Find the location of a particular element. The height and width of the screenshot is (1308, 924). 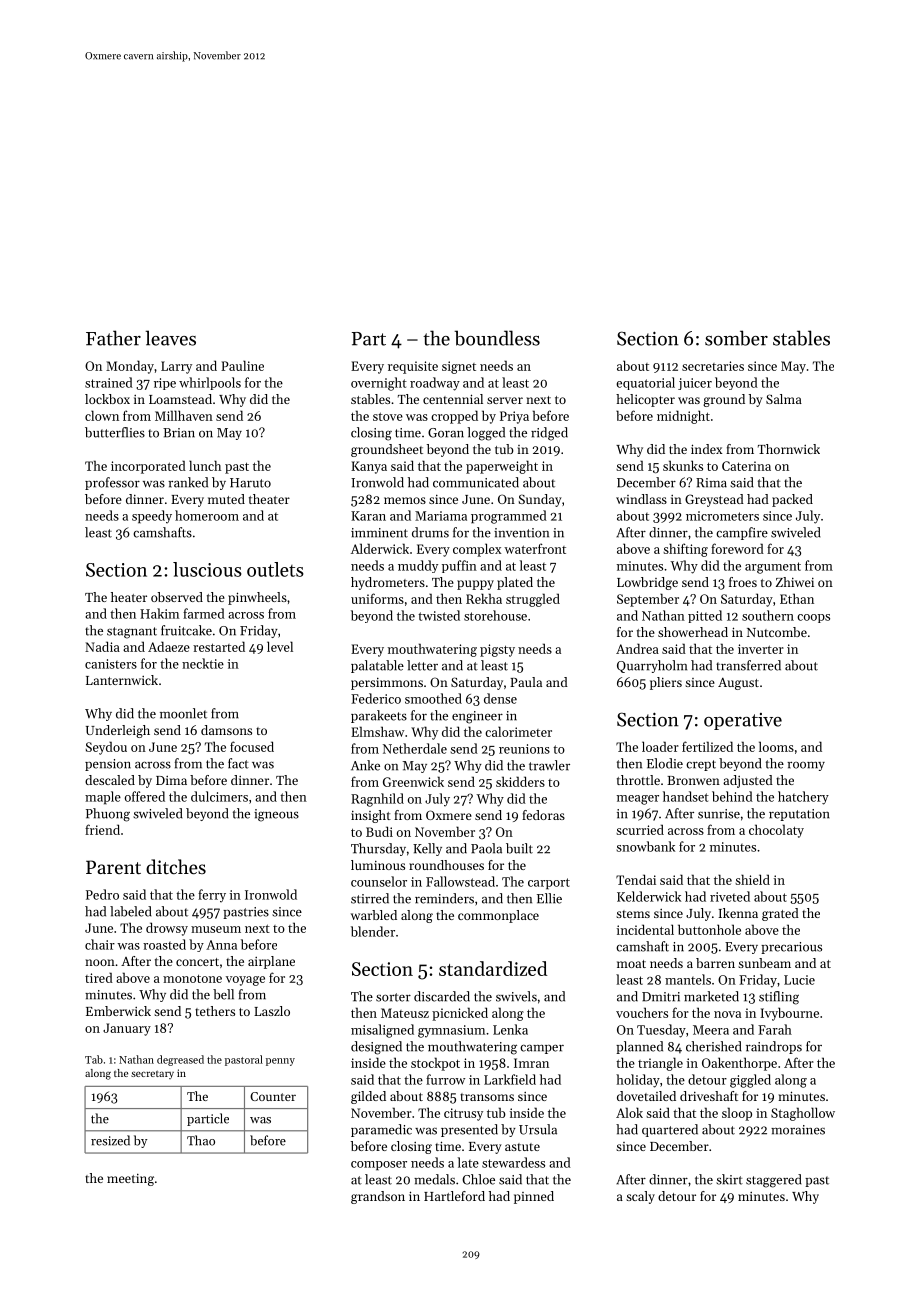

Nadia is located at coordinates (102, 646).
